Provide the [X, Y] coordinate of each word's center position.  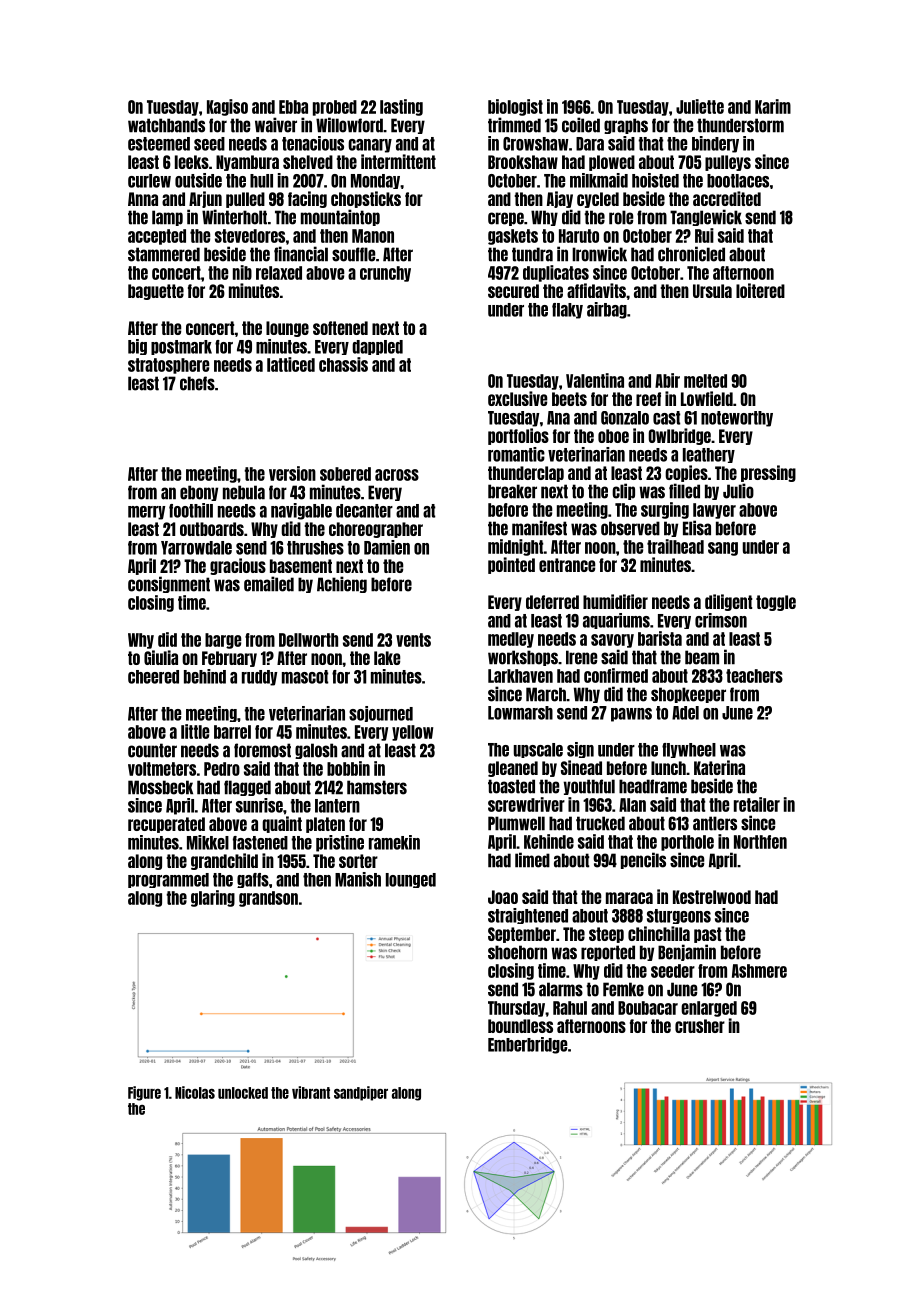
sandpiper [361, 1093]
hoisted [655, 180]
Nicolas [195, 1092]
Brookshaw [523, 162]
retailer [757, 804]
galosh [316, 751]
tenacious [313, 143]
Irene [581, 657]
